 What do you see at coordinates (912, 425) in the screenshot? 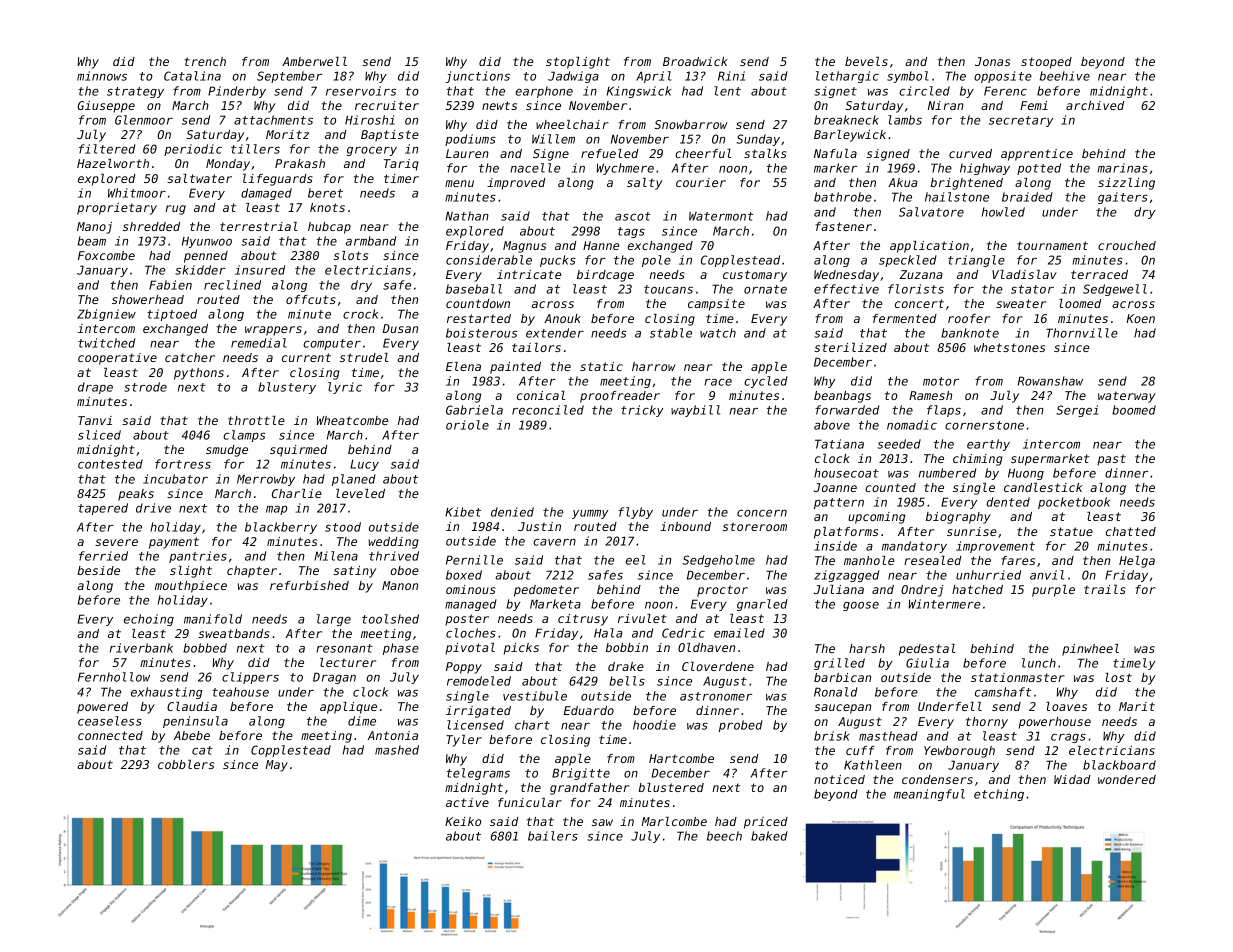
I see `nomadic` at bounding box center [912, 425].
